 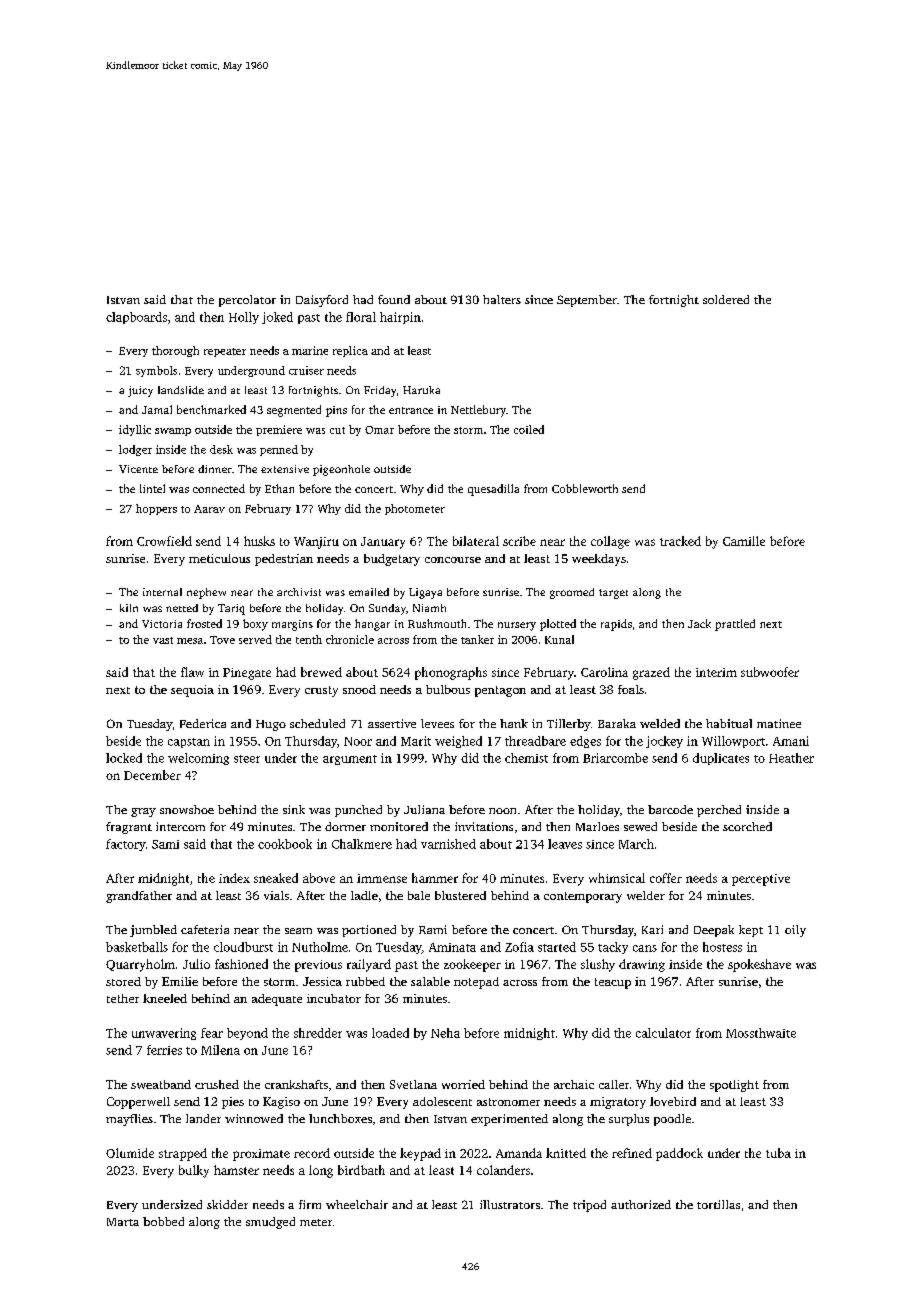 What do you see at coordinates (529, 429) in the document?
I see `coiled` at bounding box center [529, 429].
